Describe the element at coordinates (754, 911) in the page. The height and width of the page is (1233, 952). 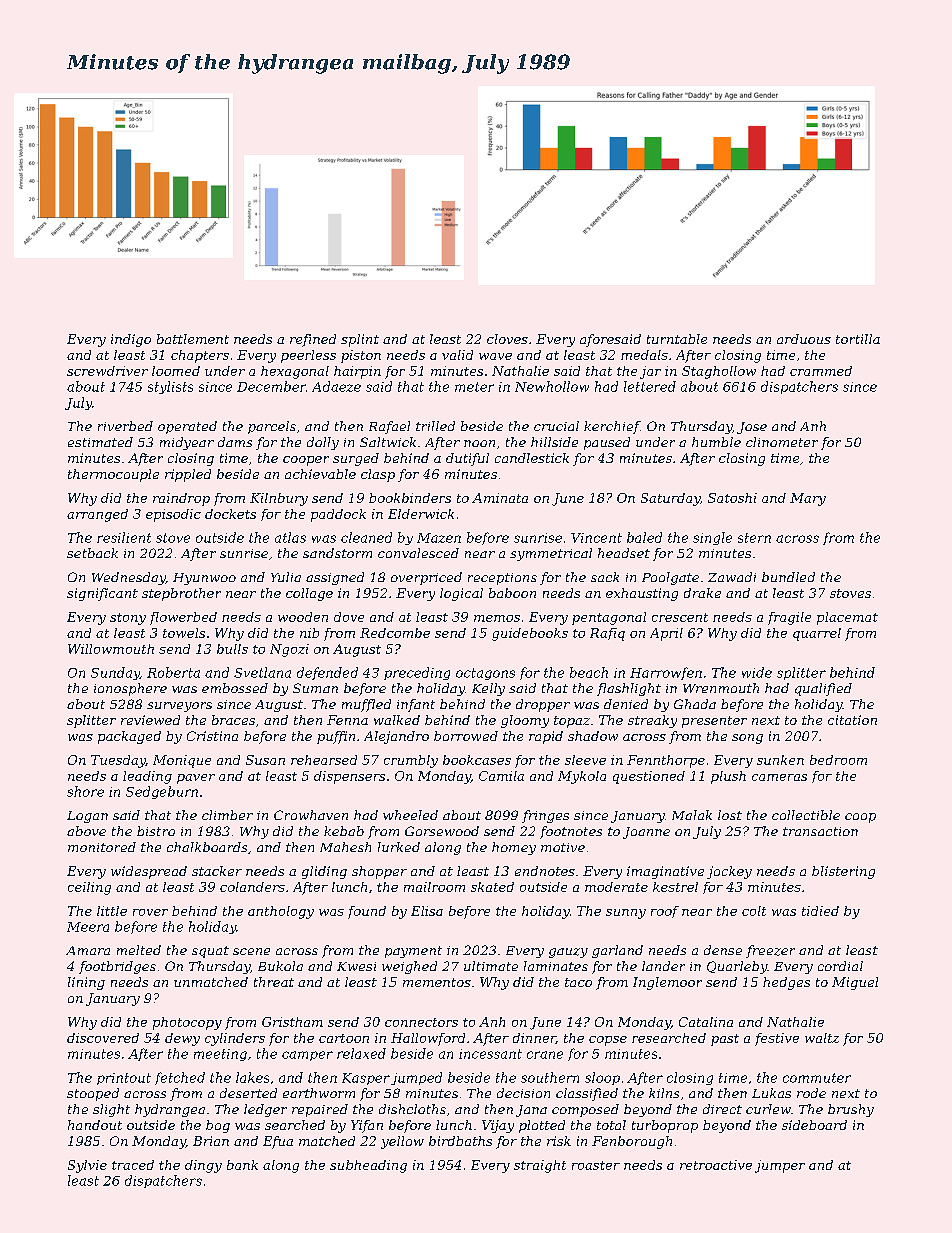
I see `colt` at that location.
